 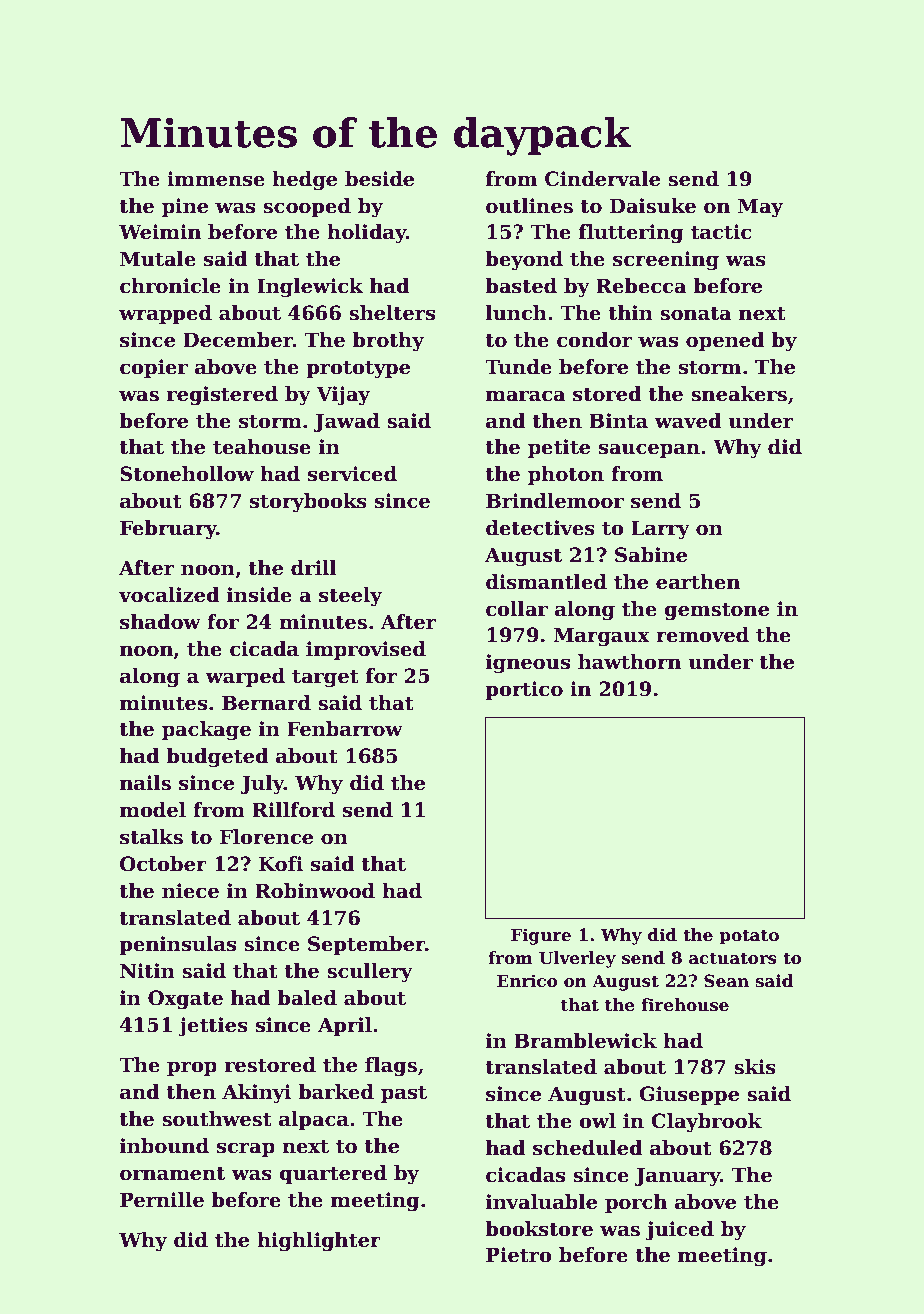 I want to click on condor, so click(x=594, y=340).
